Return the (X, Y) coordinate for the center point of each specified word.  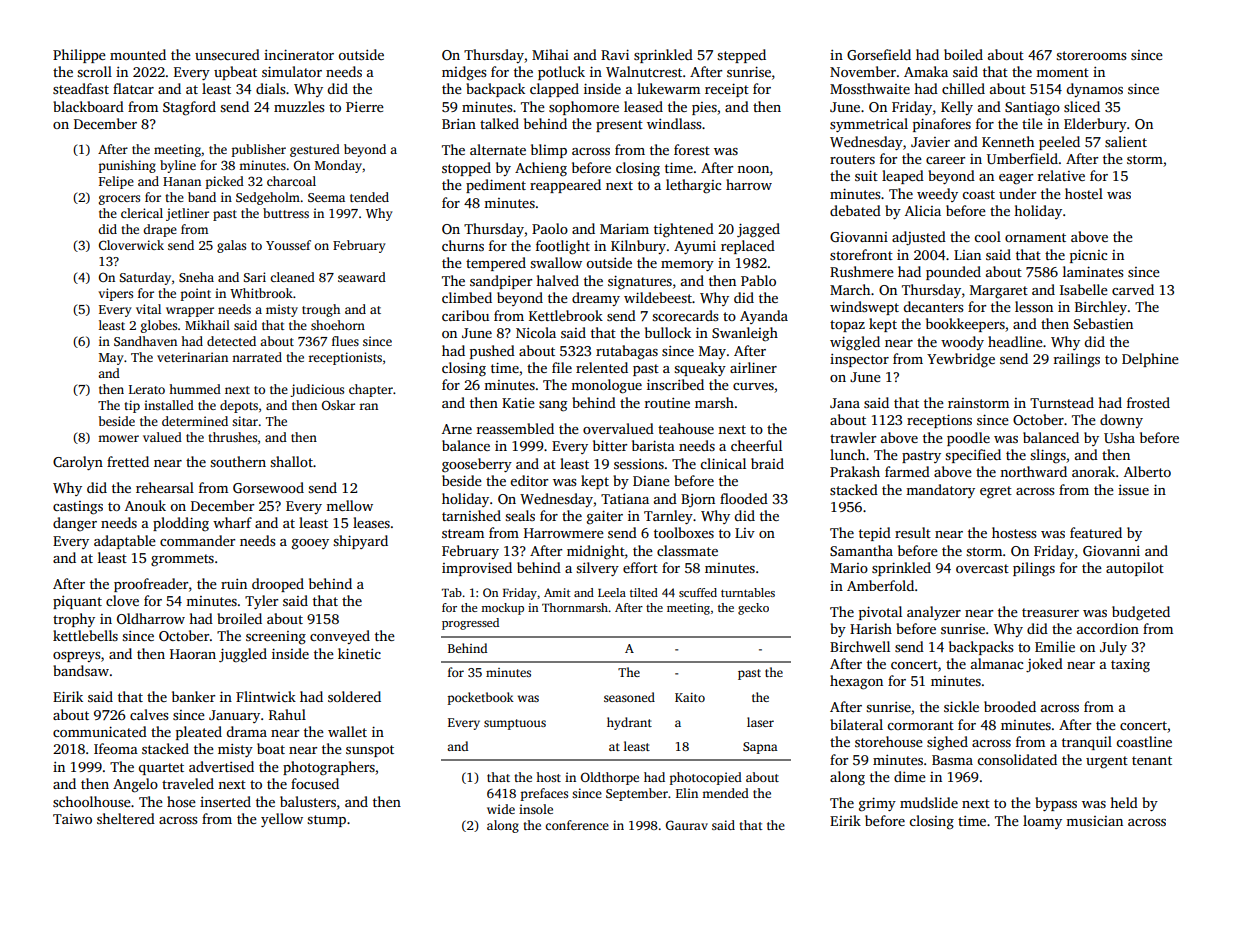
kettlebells (85, 635)
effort (640, 567)
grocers (119, 200)
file (562, 367)
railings (1077, 360)
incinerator (299, 54)
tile (1032, 123)
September (637, 794)
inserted (225, 801)
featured (1096, 532)
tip (132, 406)
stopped (466, 169)
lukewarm (668, 88)
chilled (963, 88)
